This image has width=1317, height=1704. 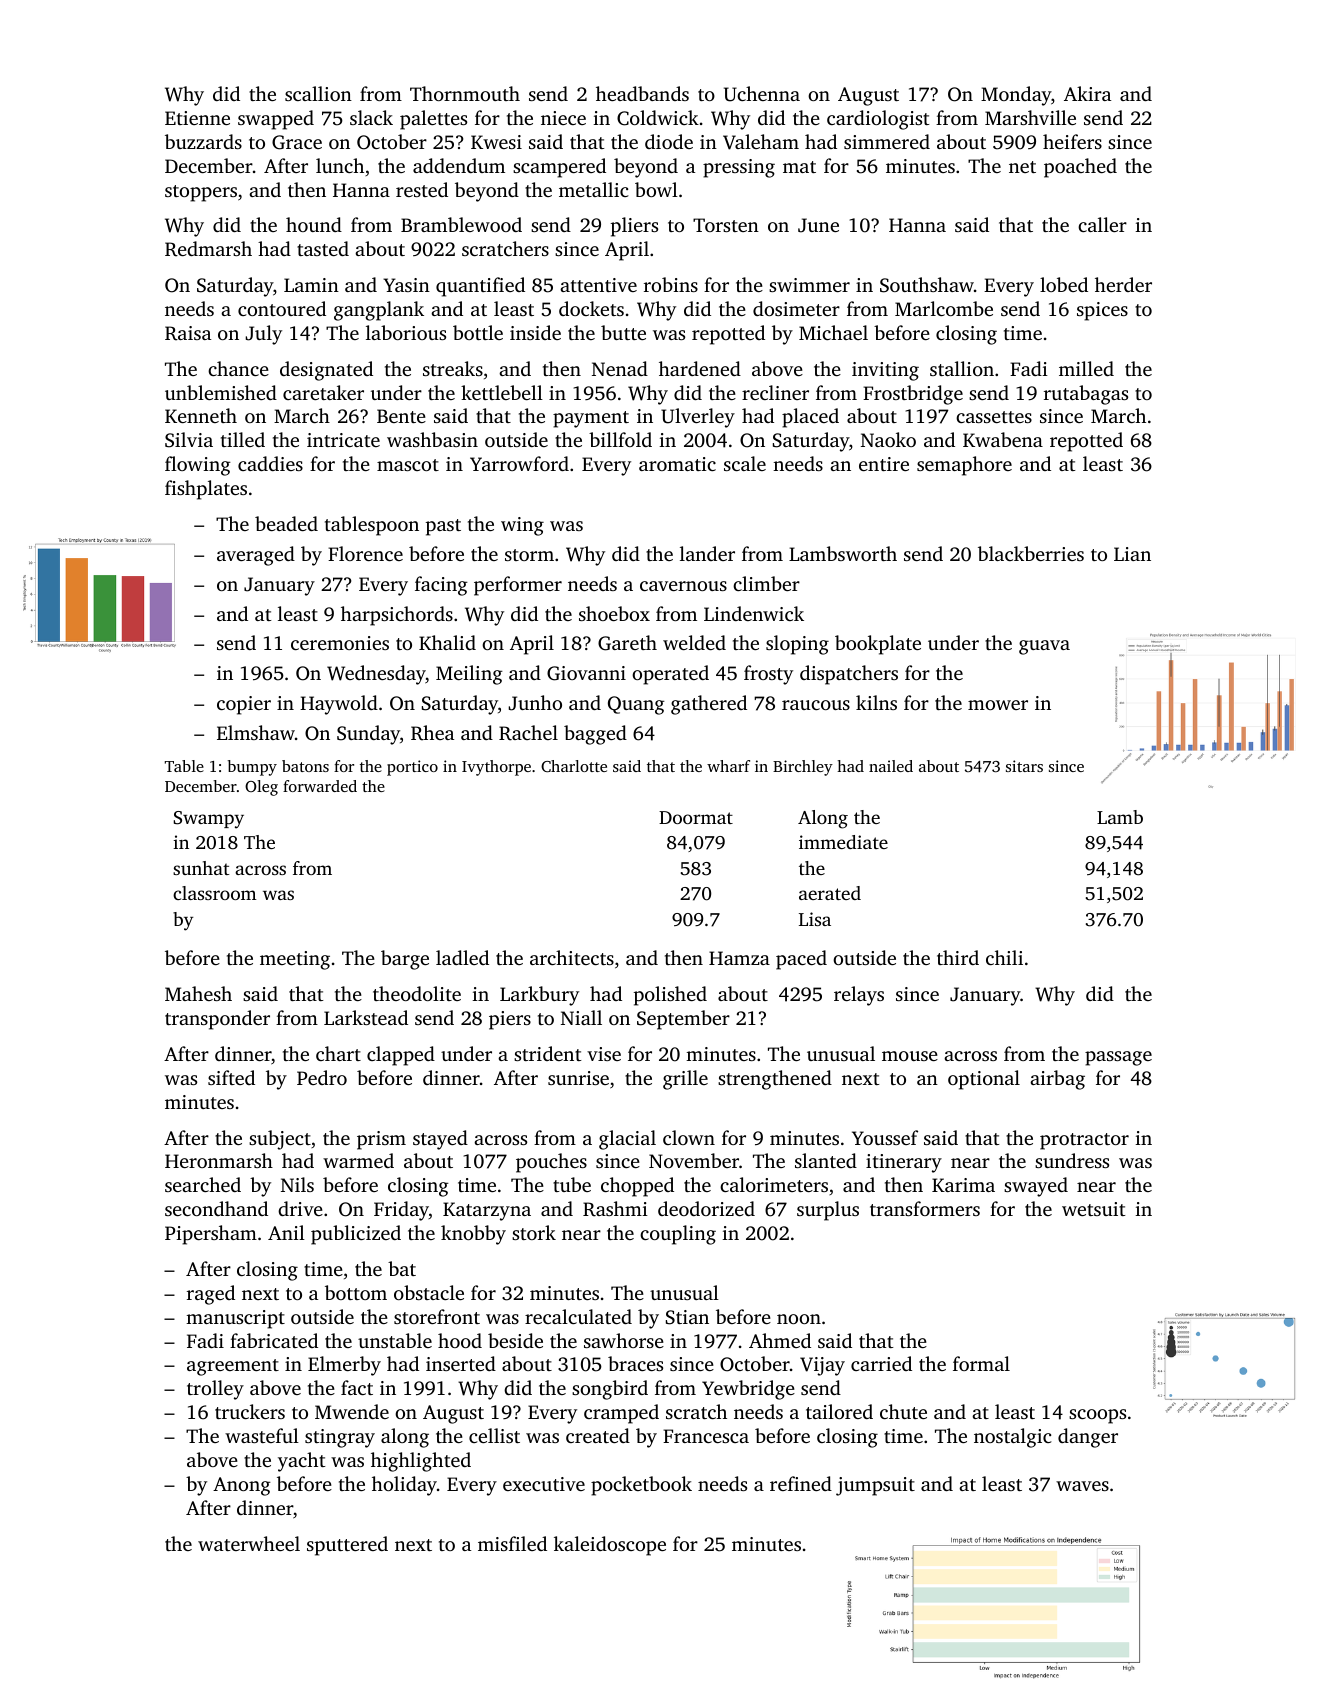 What do you see at coordinates (1044, 647) in the image?
I see `guava` at bounding box center [1044, 647].
